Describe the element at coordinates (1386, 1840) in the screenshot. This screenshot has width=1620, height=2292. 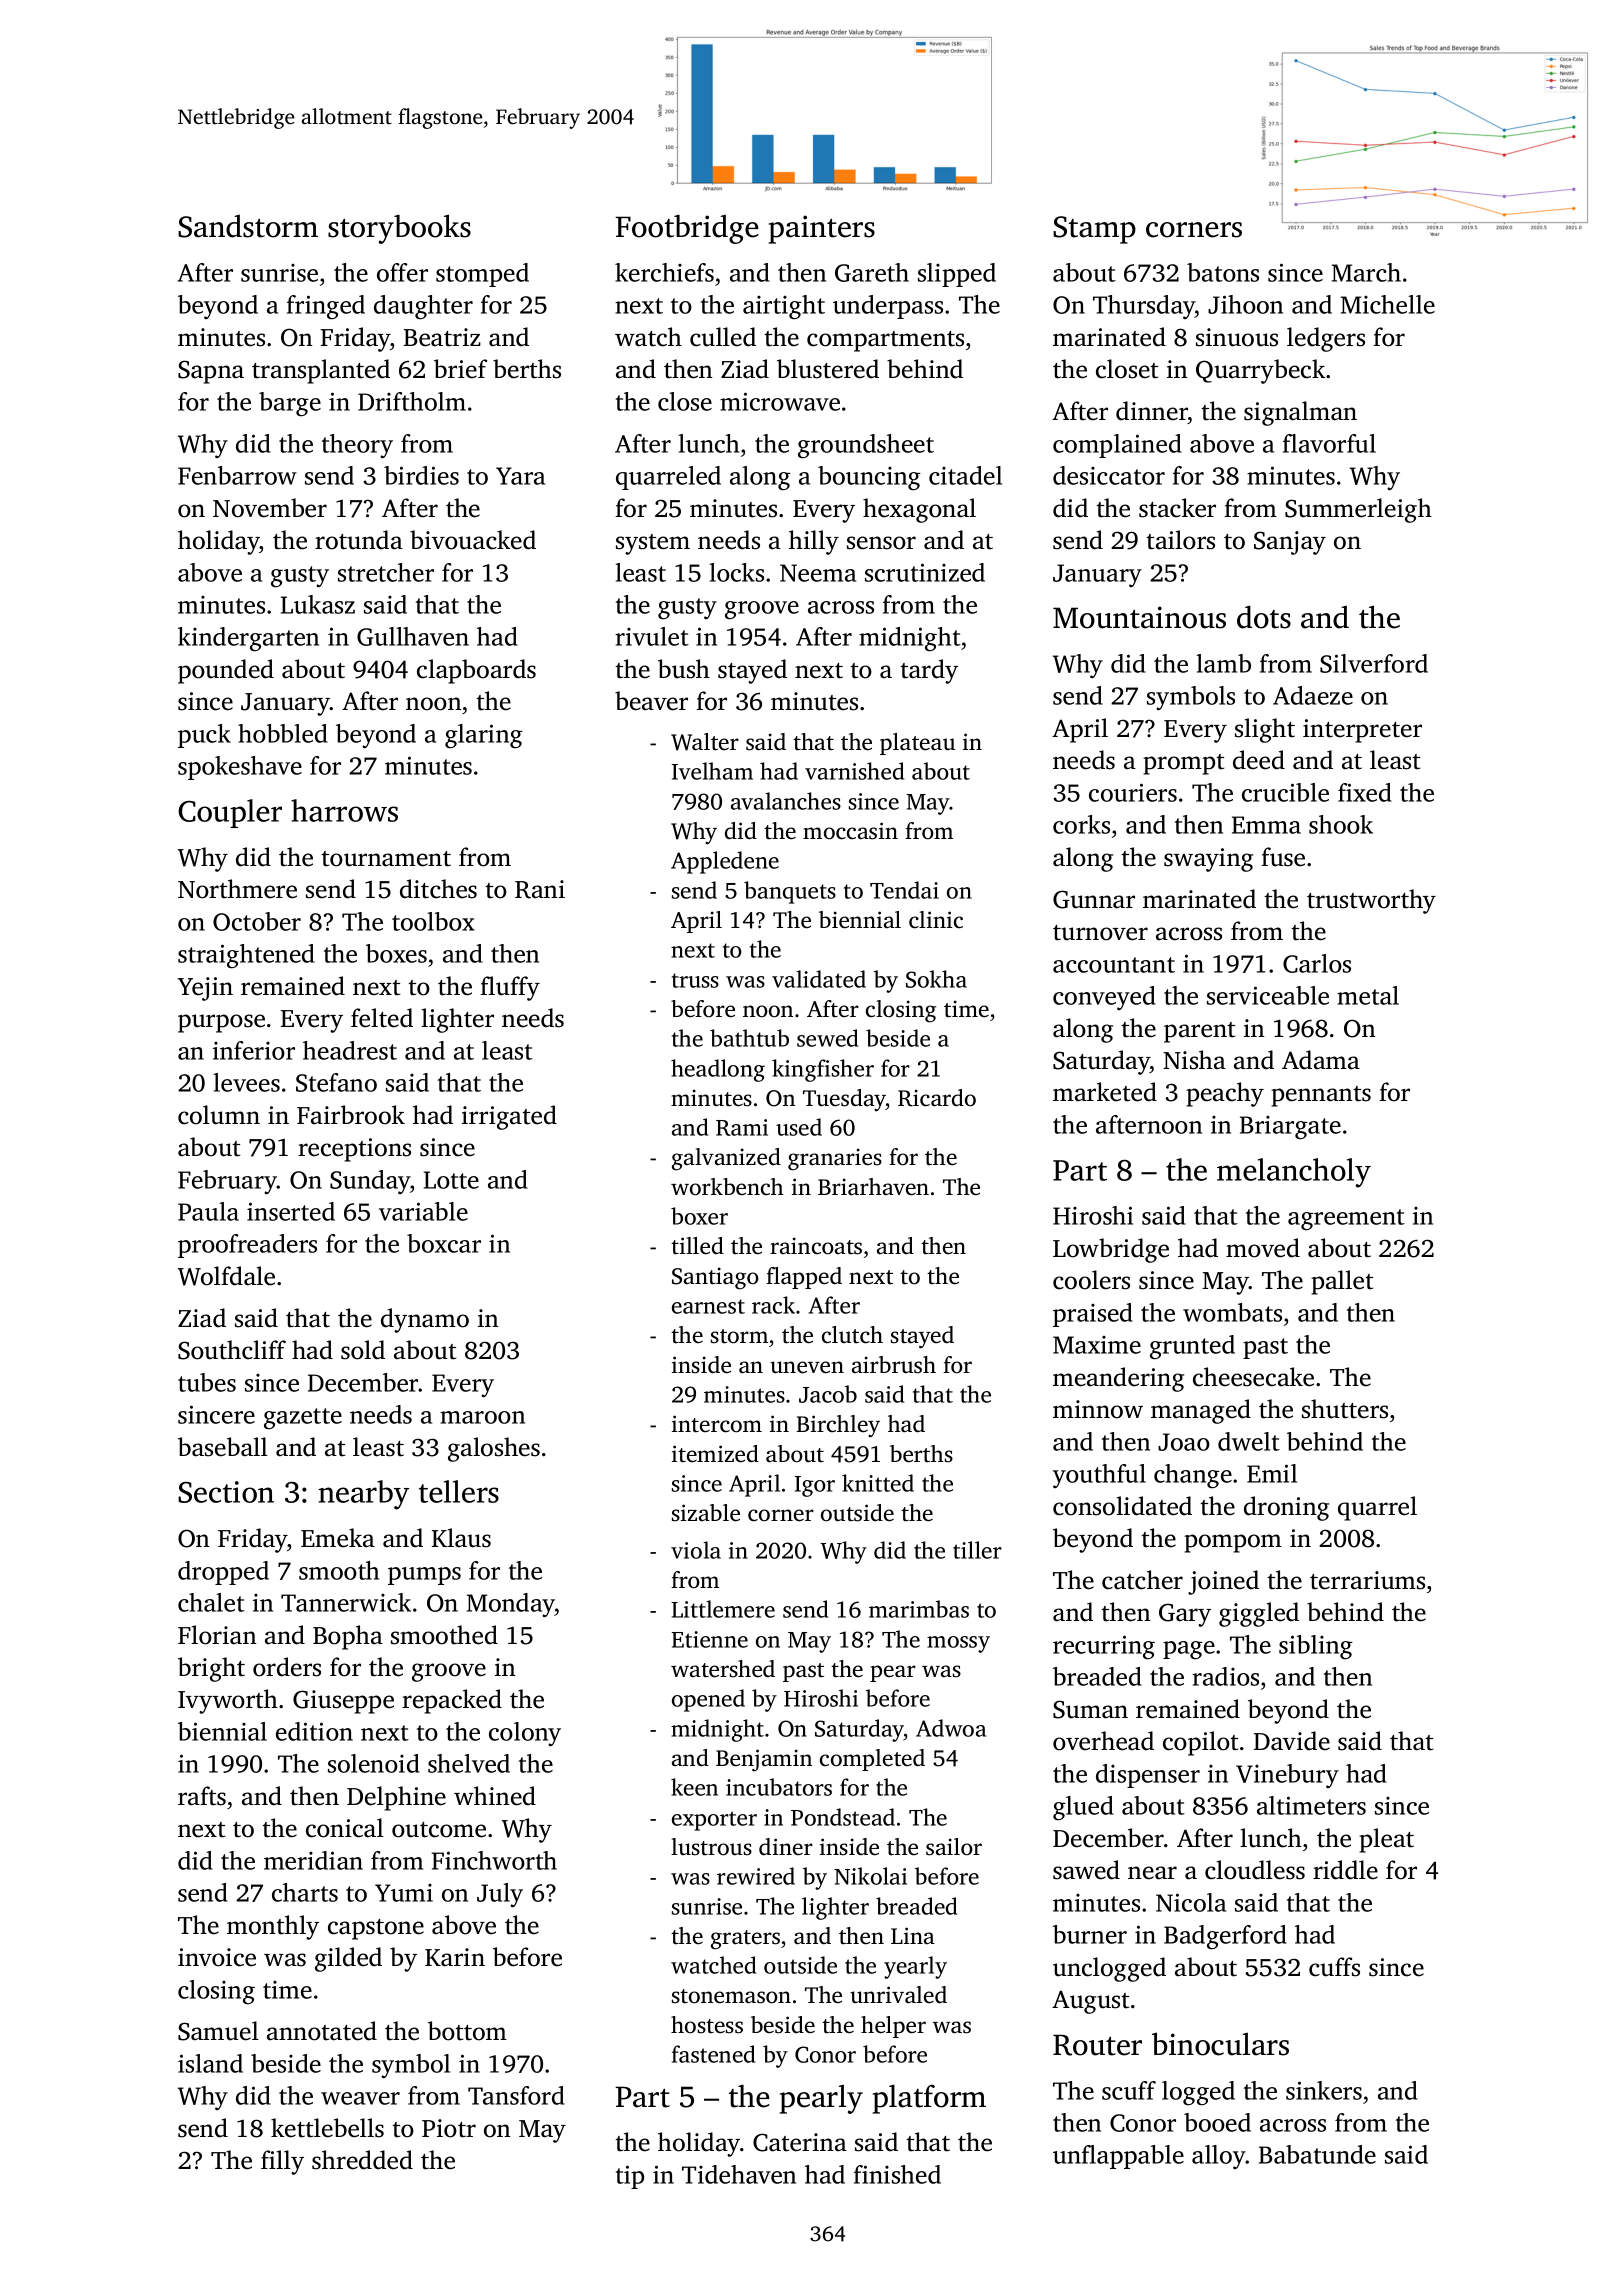
I see `pleat` at that location.
